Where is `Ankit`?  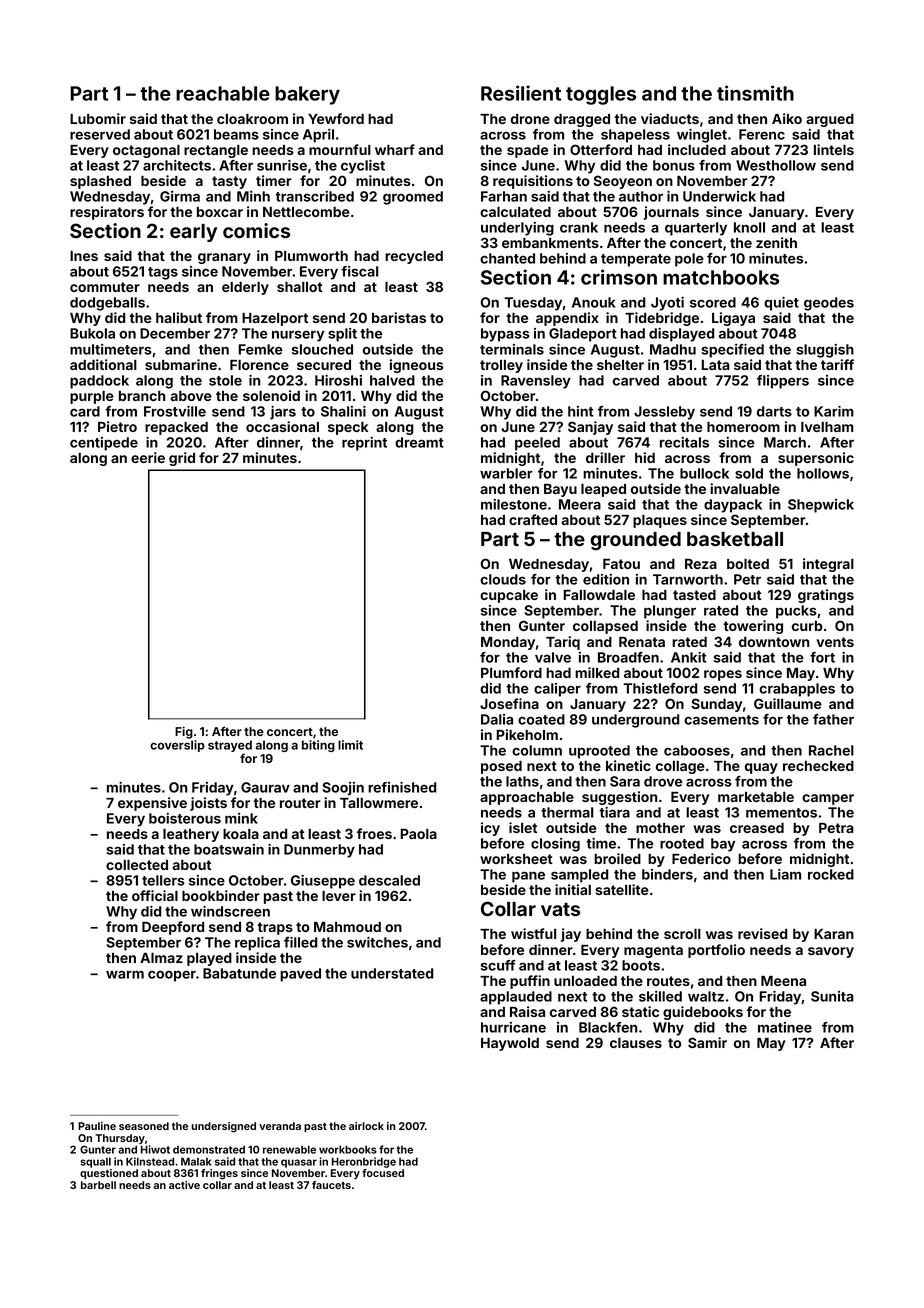
Ankit is located at coordinates (689, 657).
